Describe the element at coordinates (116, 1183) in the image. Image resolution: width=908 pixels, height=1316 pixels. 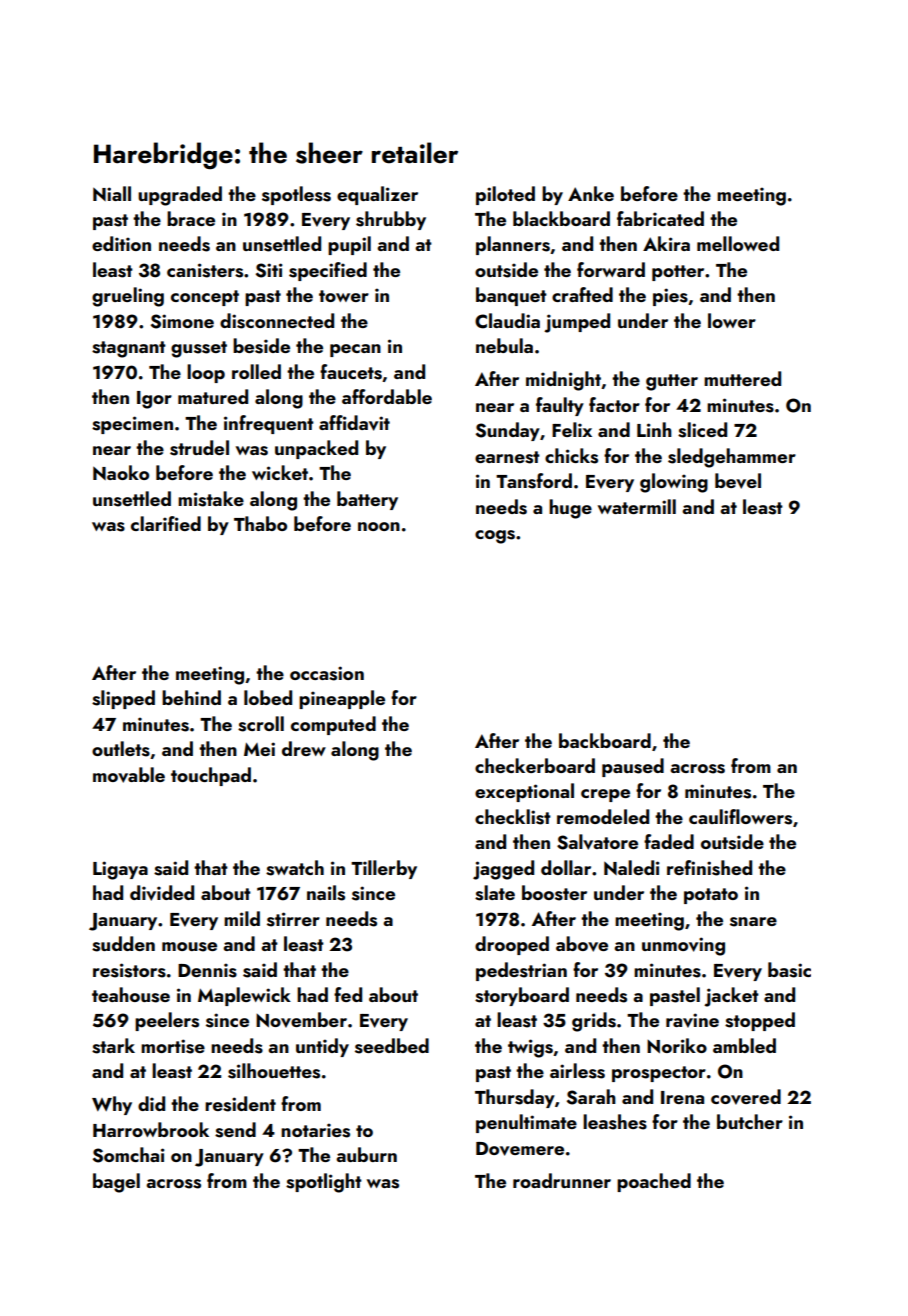
I see `bagel` at that location.
